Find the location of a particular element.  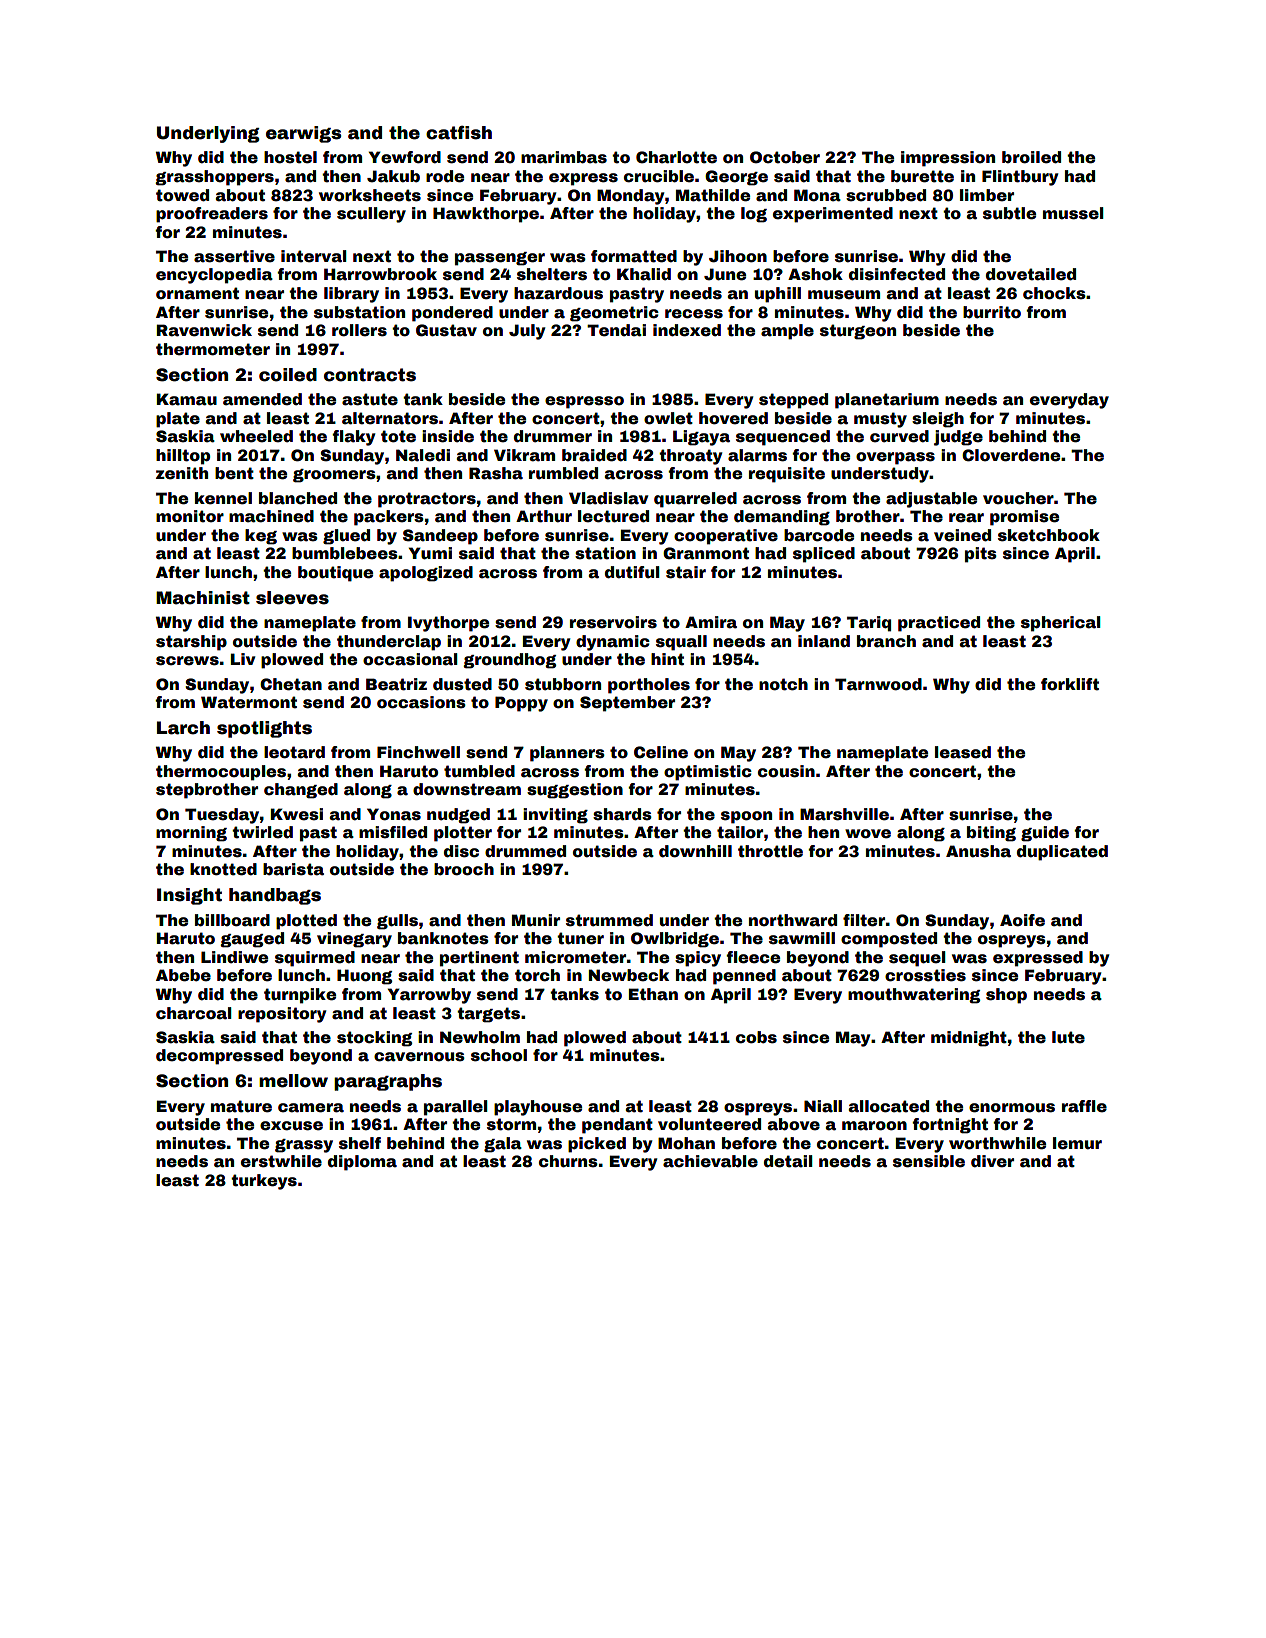

notch is located at coordinates (783, 684).
